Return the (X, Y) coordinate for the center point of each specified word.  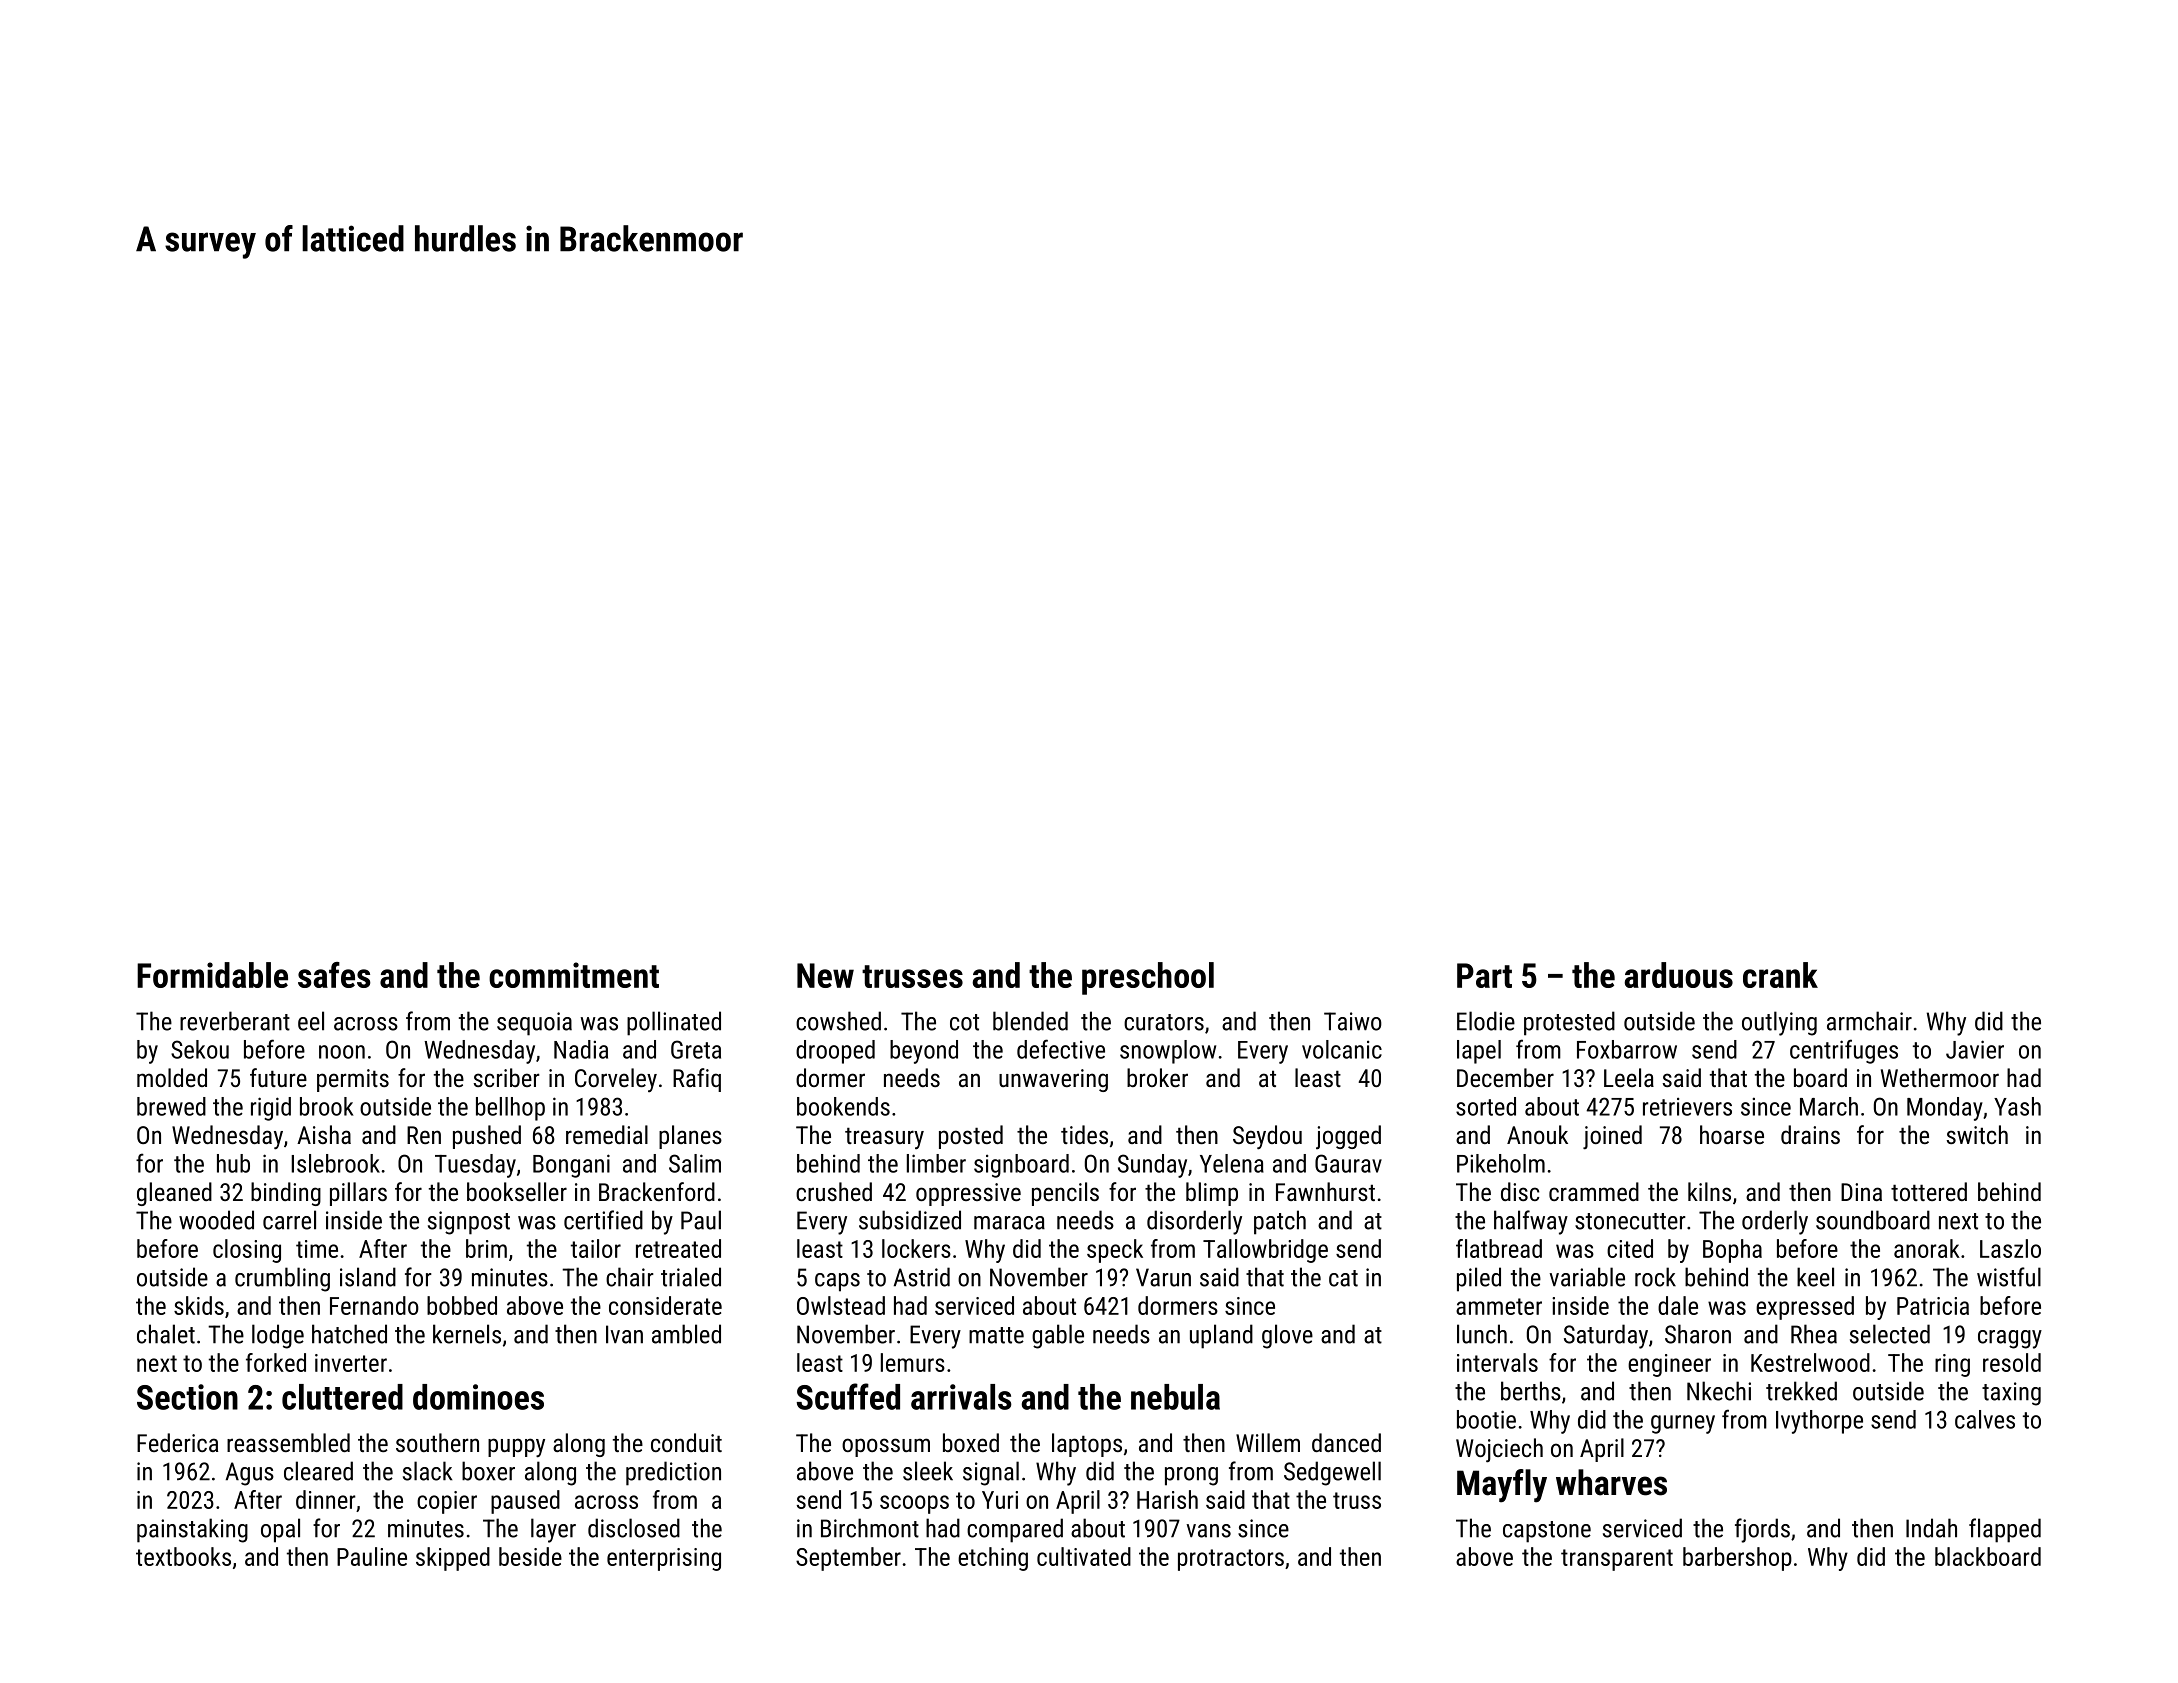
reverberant (235, 1021)
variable (1587, 1277)
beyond (924, 1052)
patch (1280, 1222)
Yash (2017, 1106)
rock (1655, 1277)
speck (1115, 1251)
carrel (289, 1220)
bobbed (462, 1305)
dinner (326, 1499)
